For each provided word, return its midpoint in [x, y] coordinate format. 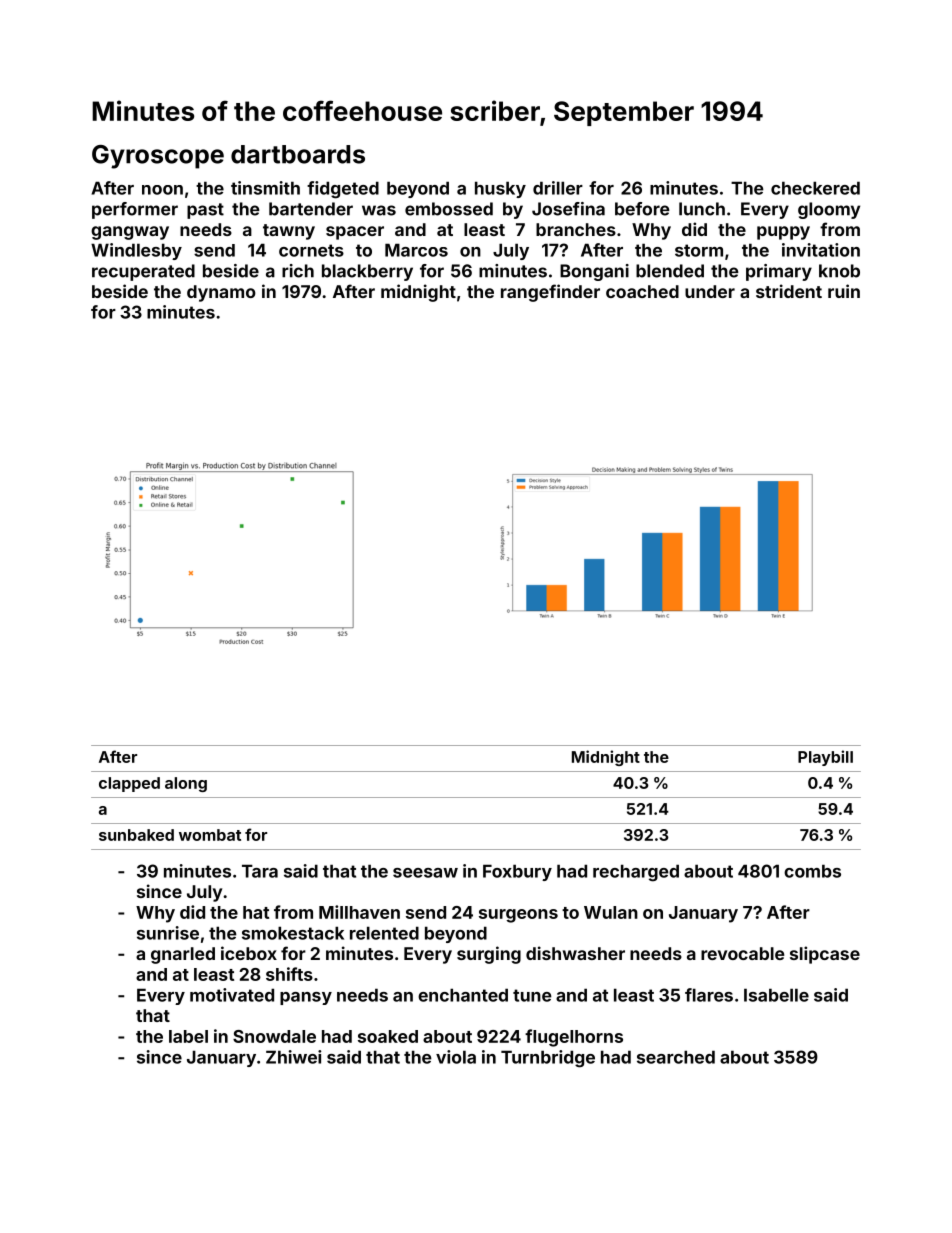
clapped [129, 784]
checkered [815, 188]
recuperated [143, 272]
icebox [249, 953]
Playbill [825, 758]
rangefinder [550, 293]
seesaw [425, 873]
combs [812, 871]
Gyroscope [158, 157]
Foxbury [517, 872]
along [186, 784]
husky [500, 189]
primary [779, 272]
